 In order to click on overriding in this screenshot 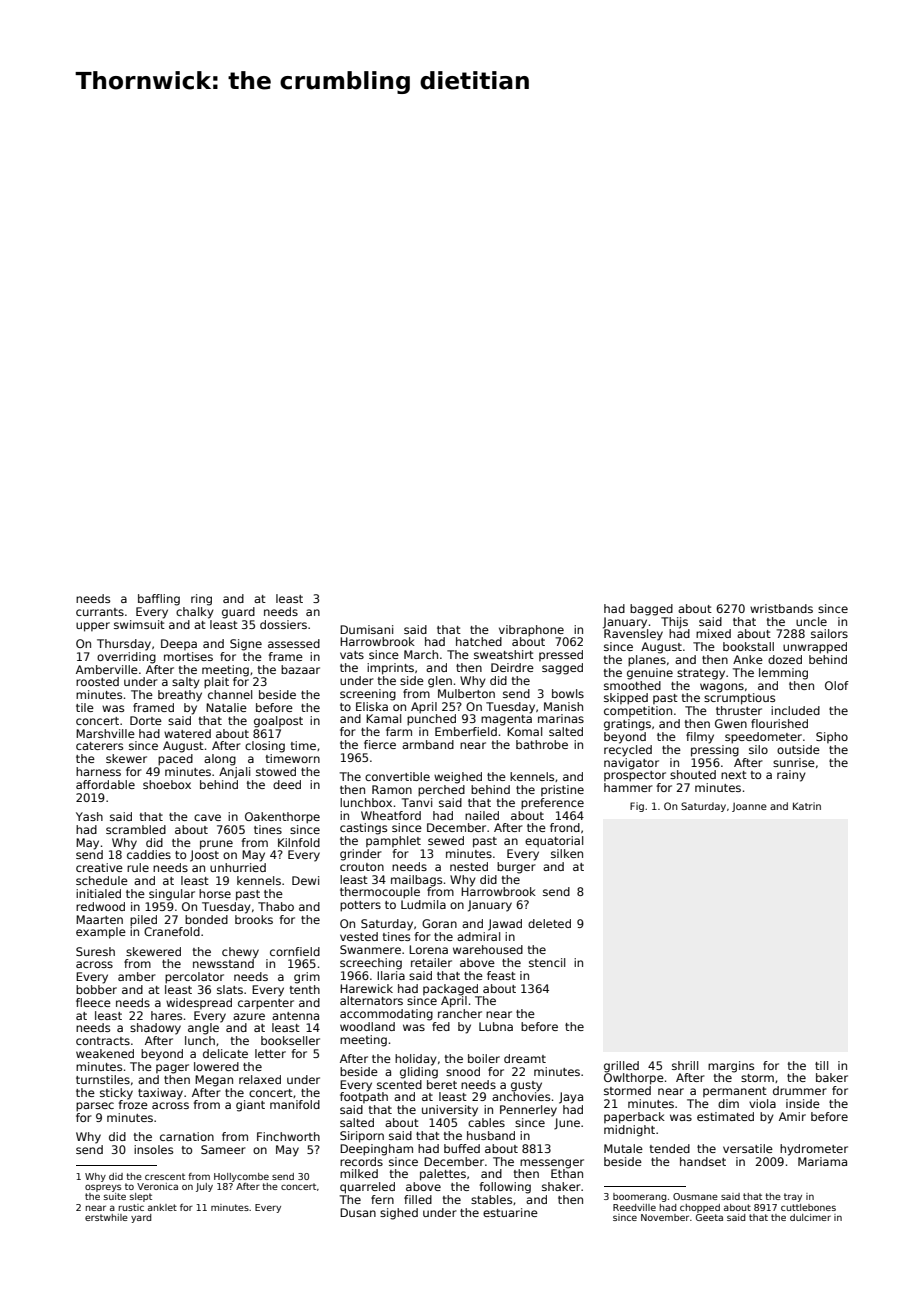, I will do `click(126, 658)`.
